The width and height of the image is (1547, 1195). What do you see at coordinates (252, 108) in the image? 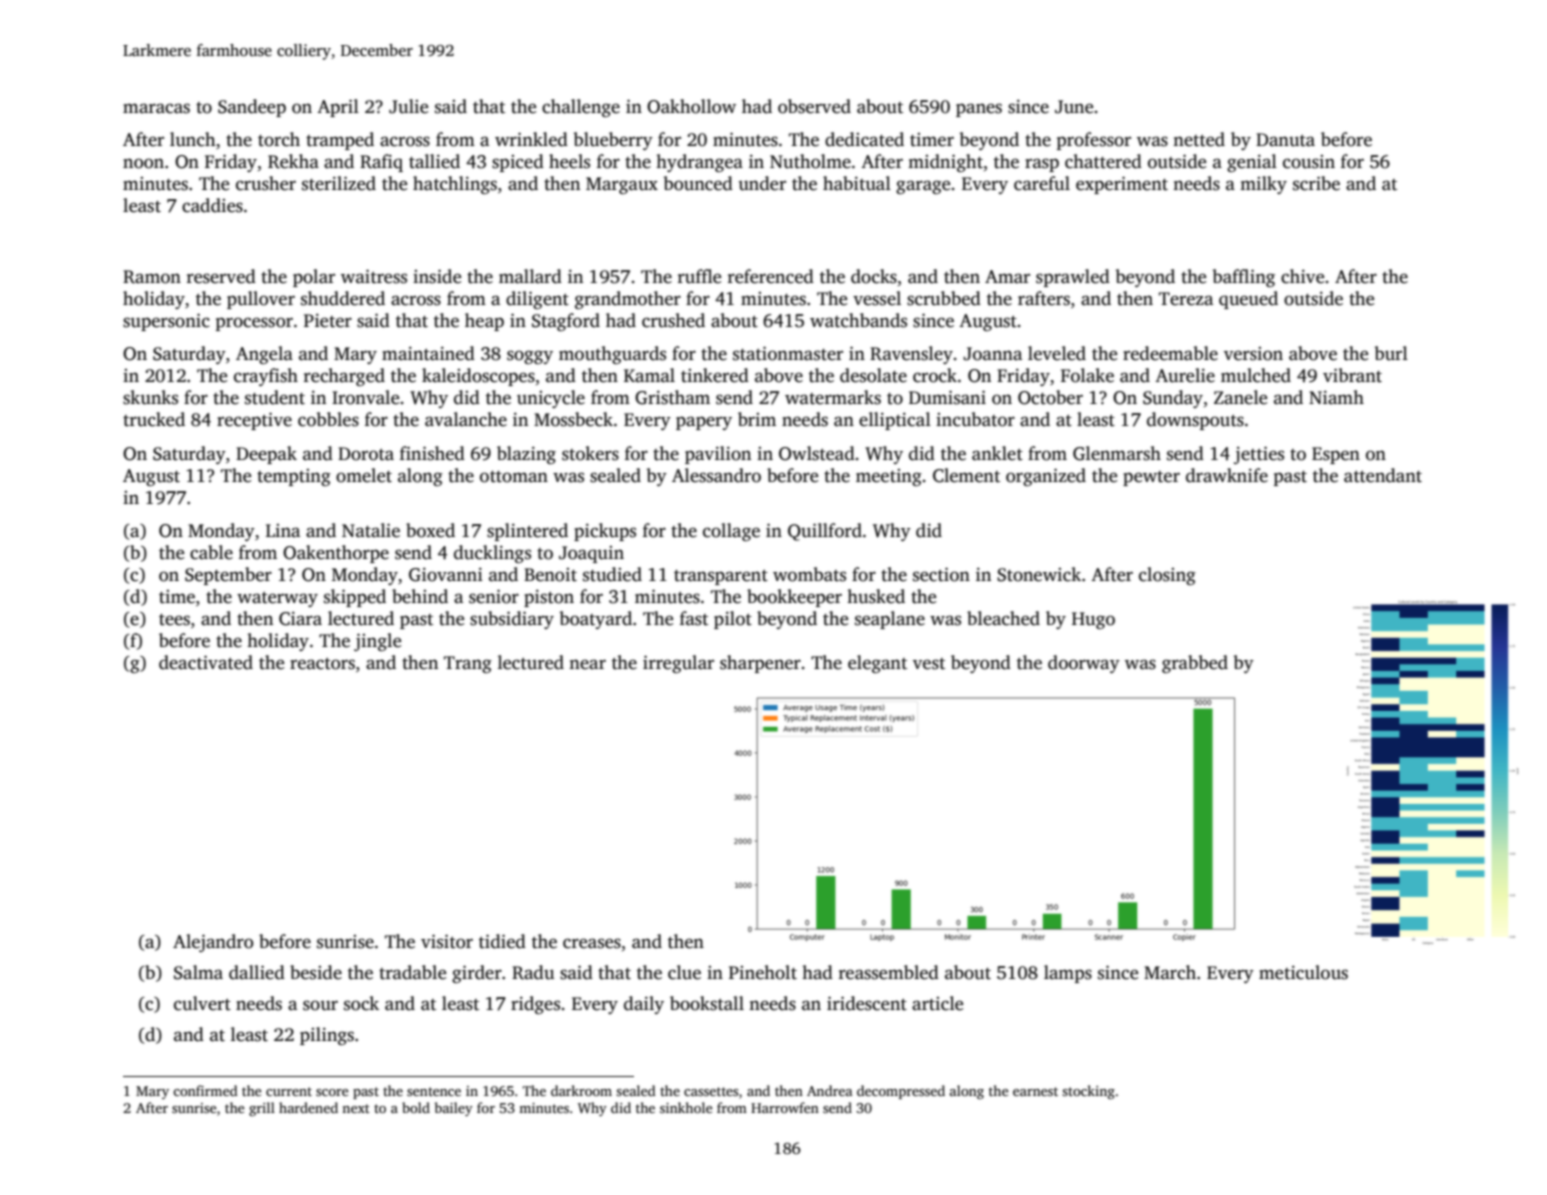
I see `Sandeep` at bounding box center [252, 108].
